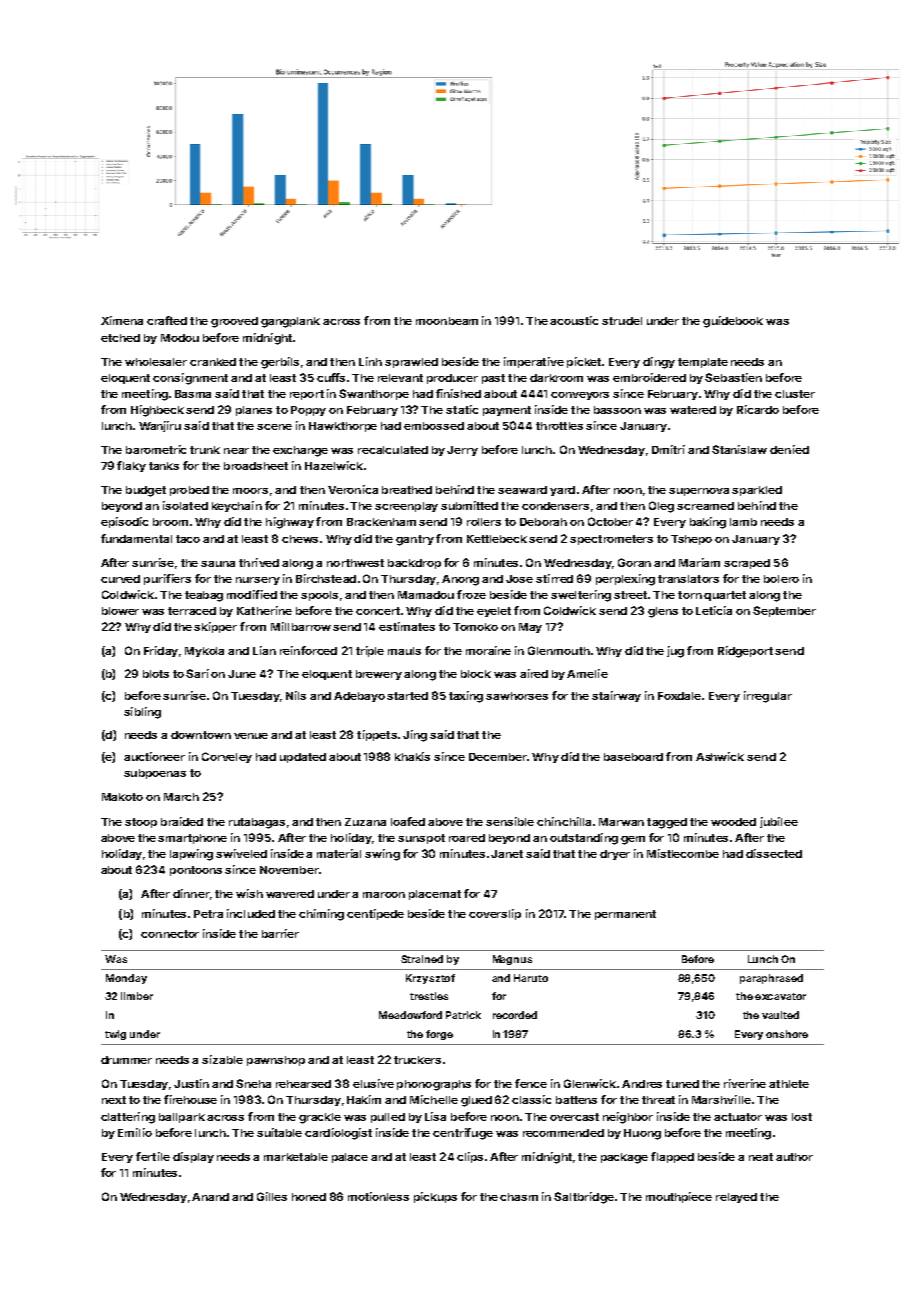  I want to click on dinner, so click(191, 893).
